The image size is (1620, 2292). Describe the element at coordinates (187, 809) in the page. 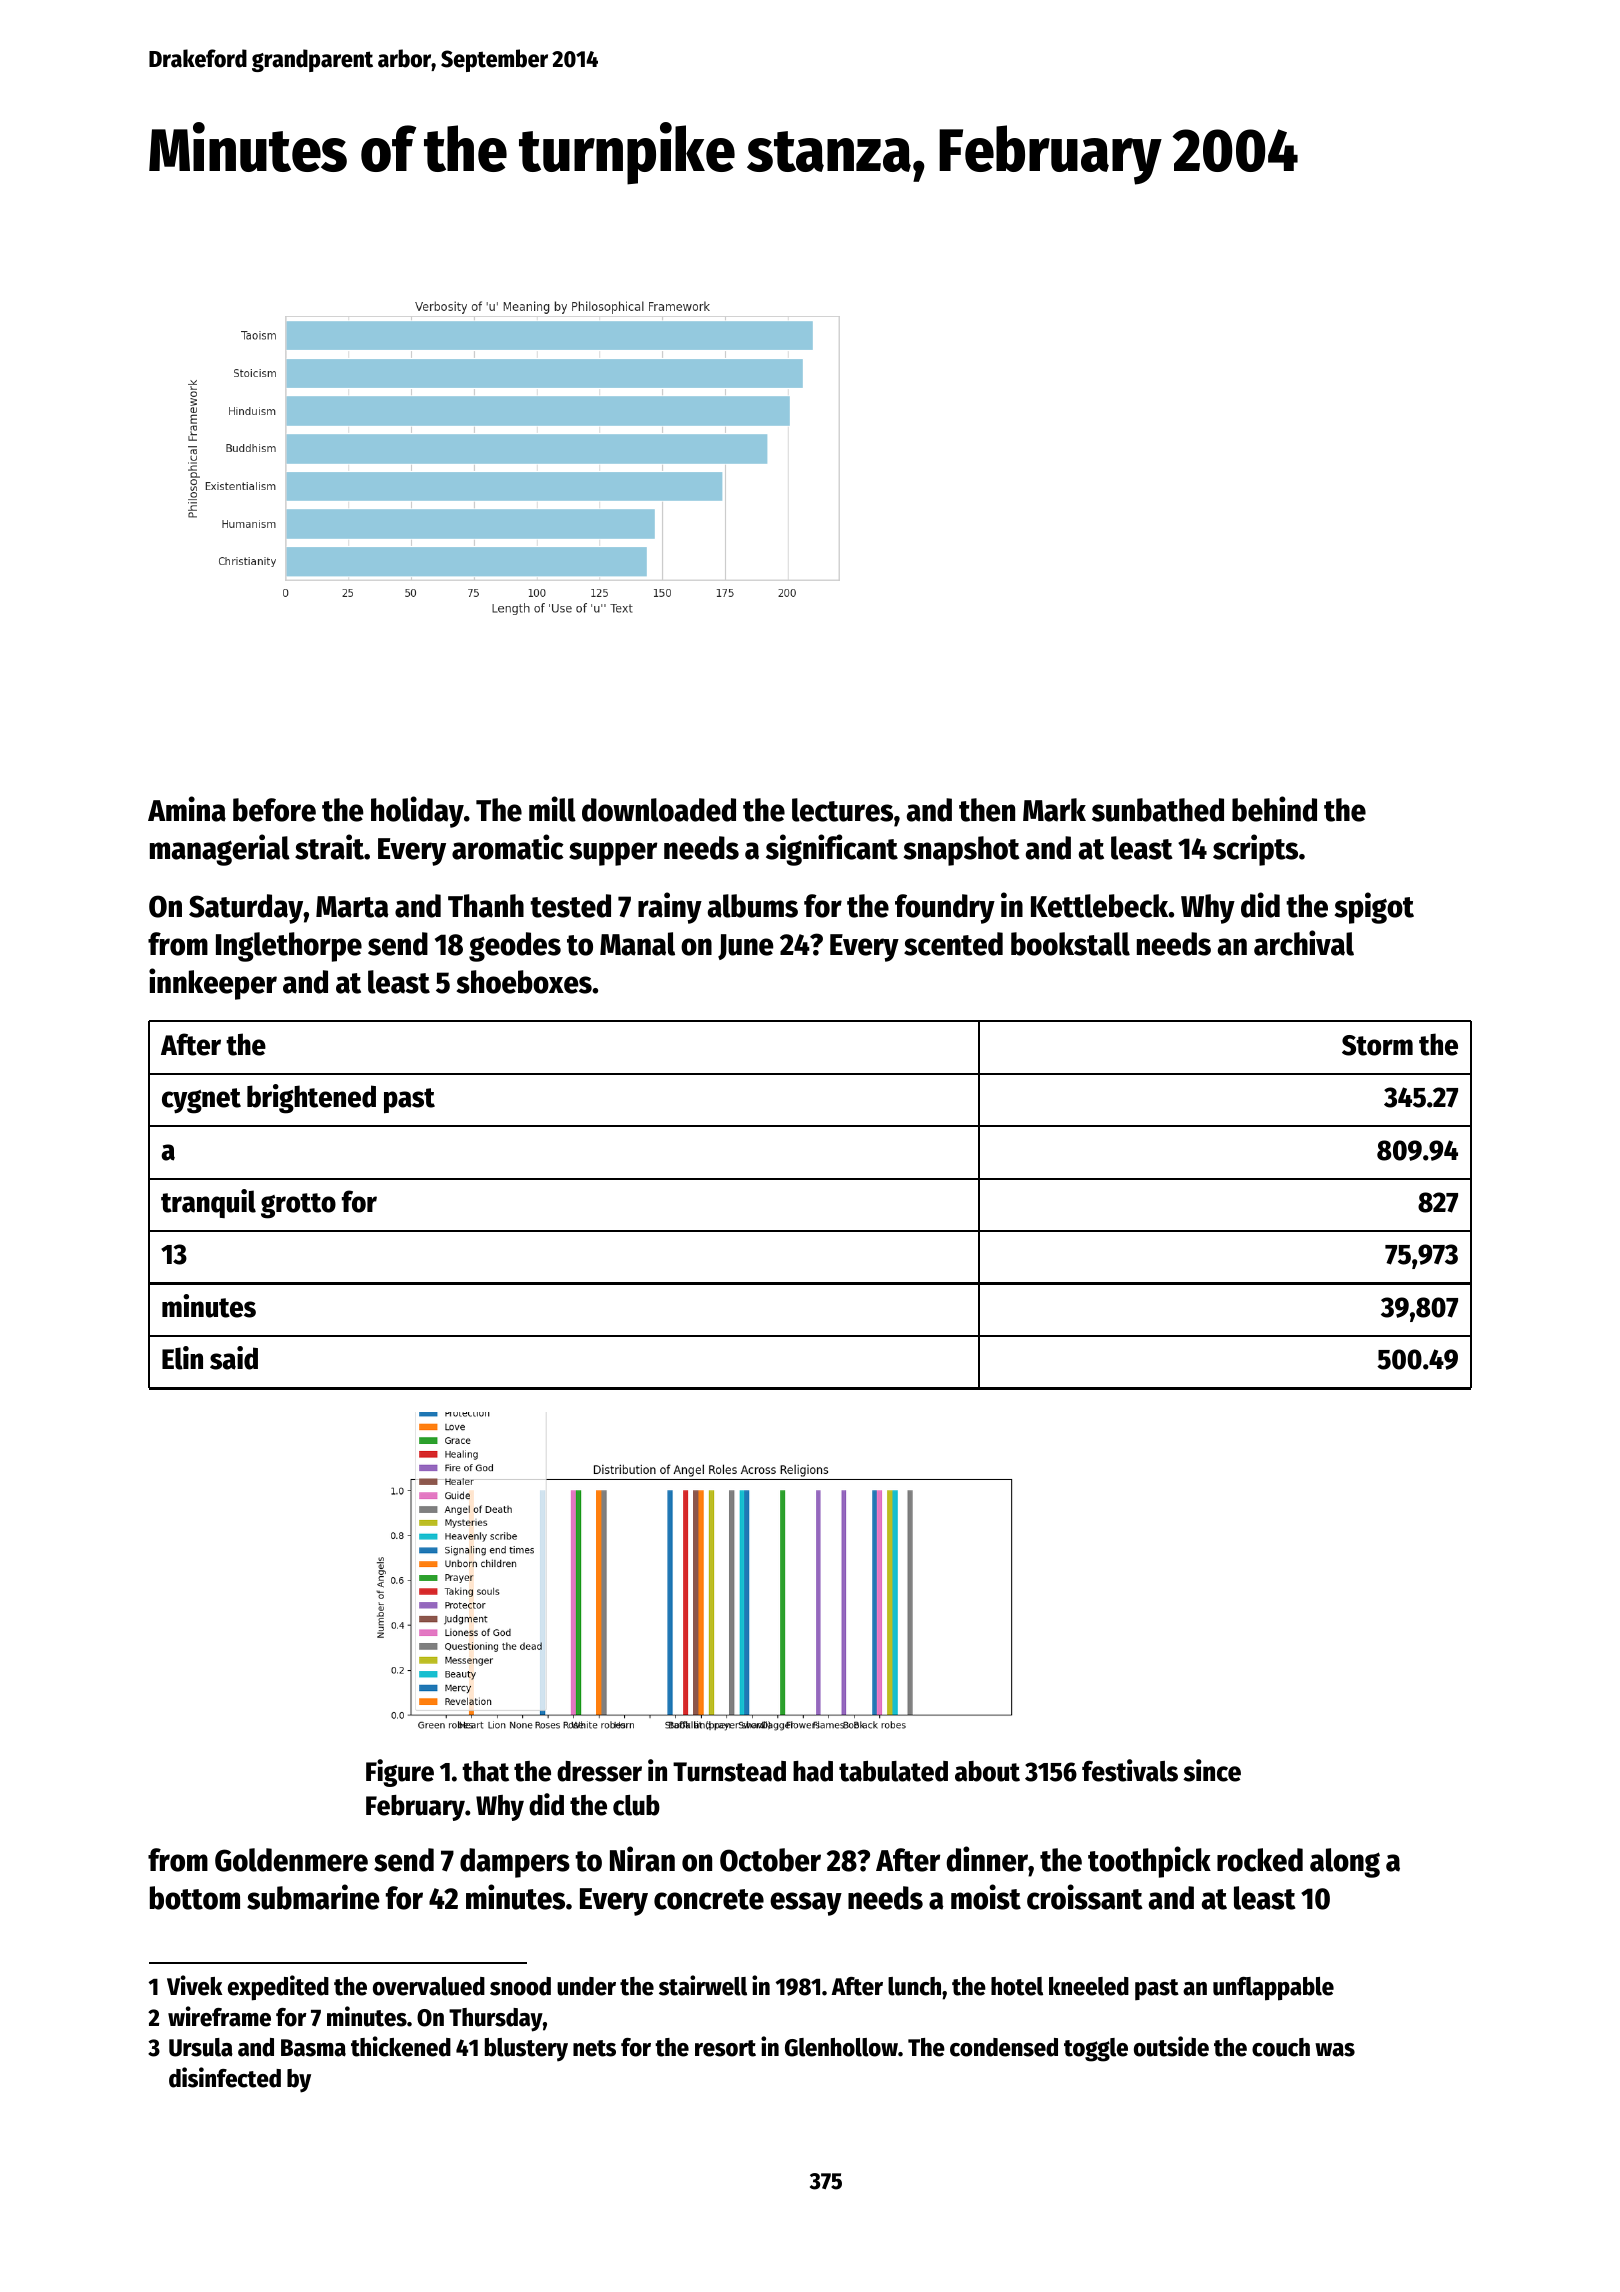

I see `Amina` at that location.
